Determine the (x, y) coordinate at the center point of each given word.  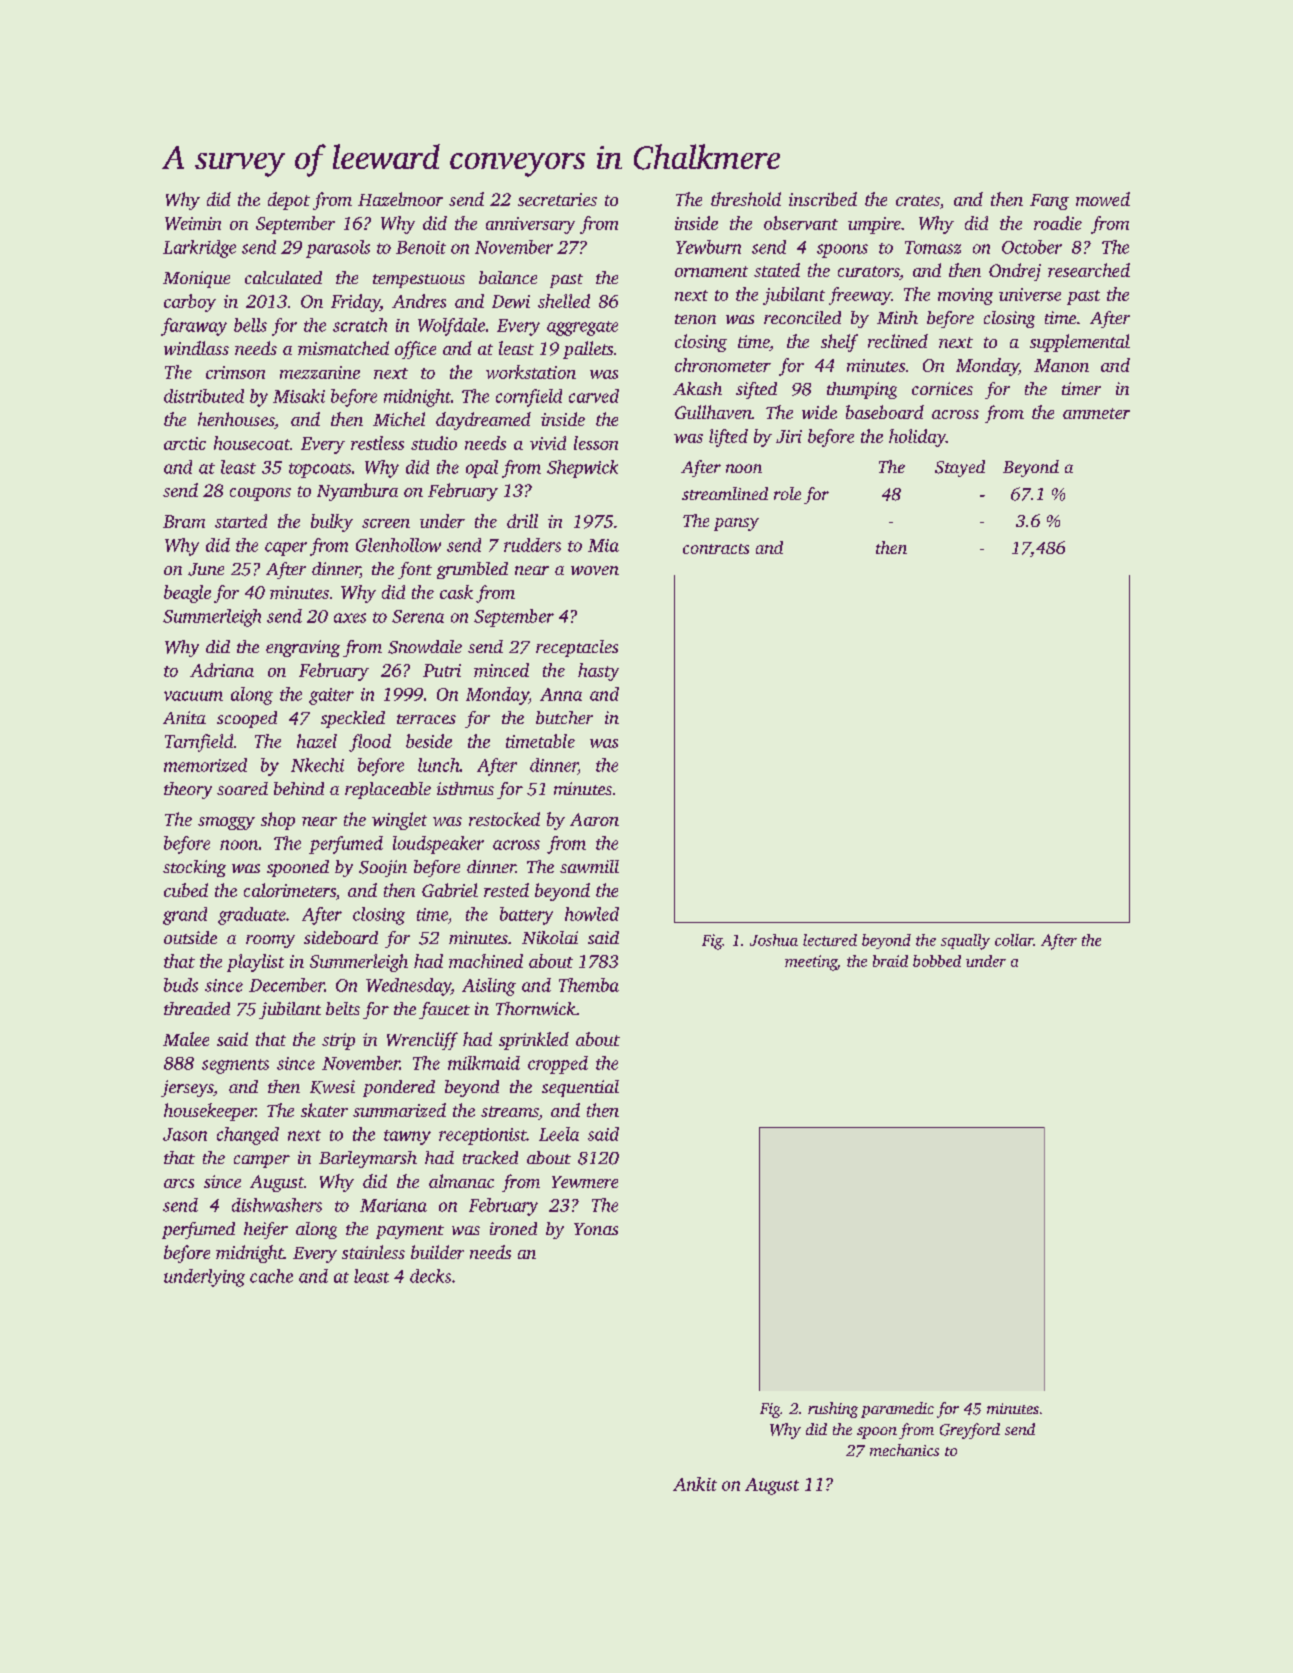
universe (1030, 294)
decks (430, 1276)
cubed (186, 890)
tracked (490, 1157)
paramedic (897, 1410)
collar (1014, 940)
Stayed (960, 468)
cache (271, 1276)
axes (350, 618)
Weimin (193, 223)
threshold (746, 199)
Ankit (695, 1484)
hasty (598, 672)
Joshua (774, 940)
